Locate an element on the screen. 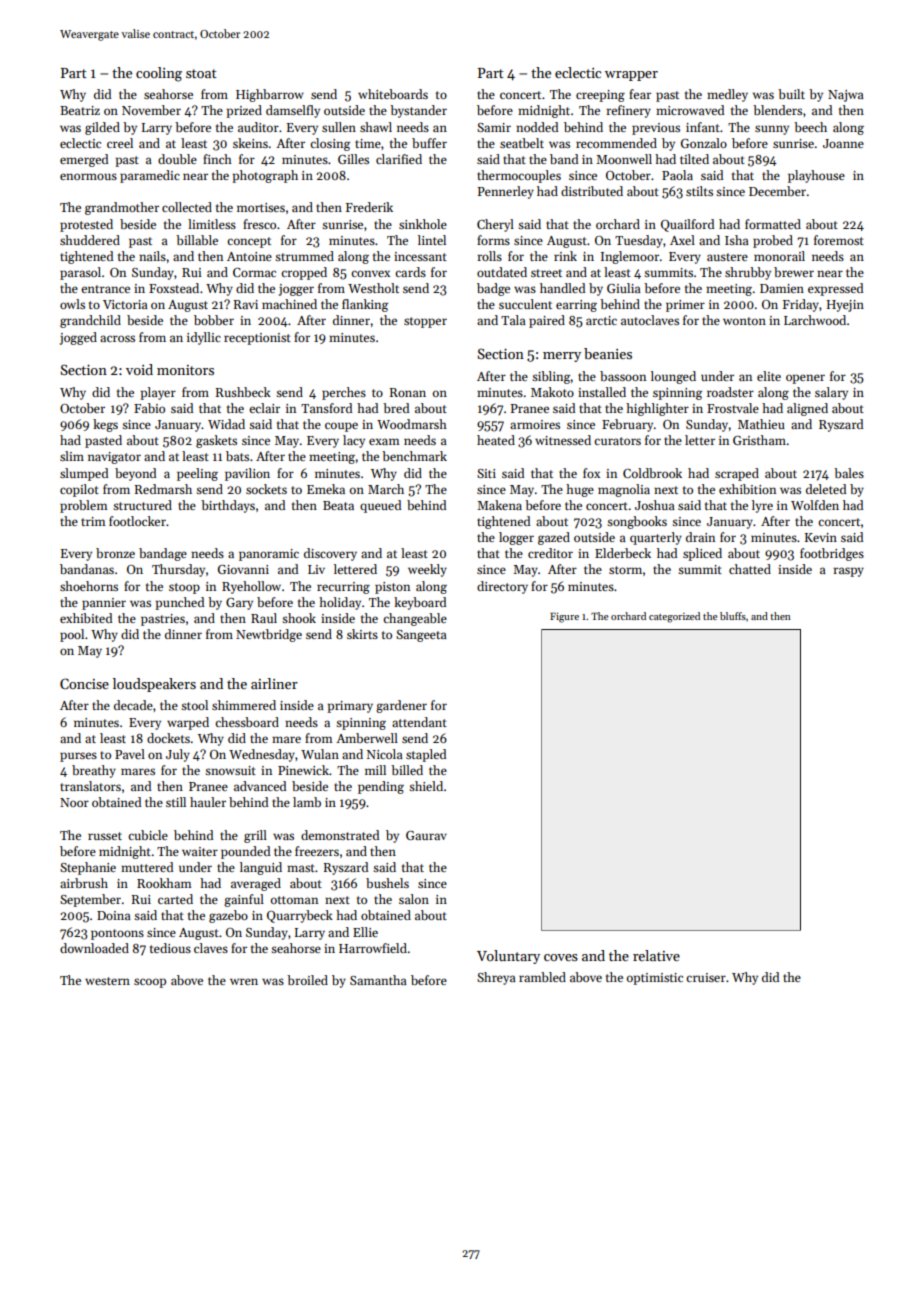 The height and width of the screenshot is (1308, 924). holiday is located at coordinates (340, 603).
